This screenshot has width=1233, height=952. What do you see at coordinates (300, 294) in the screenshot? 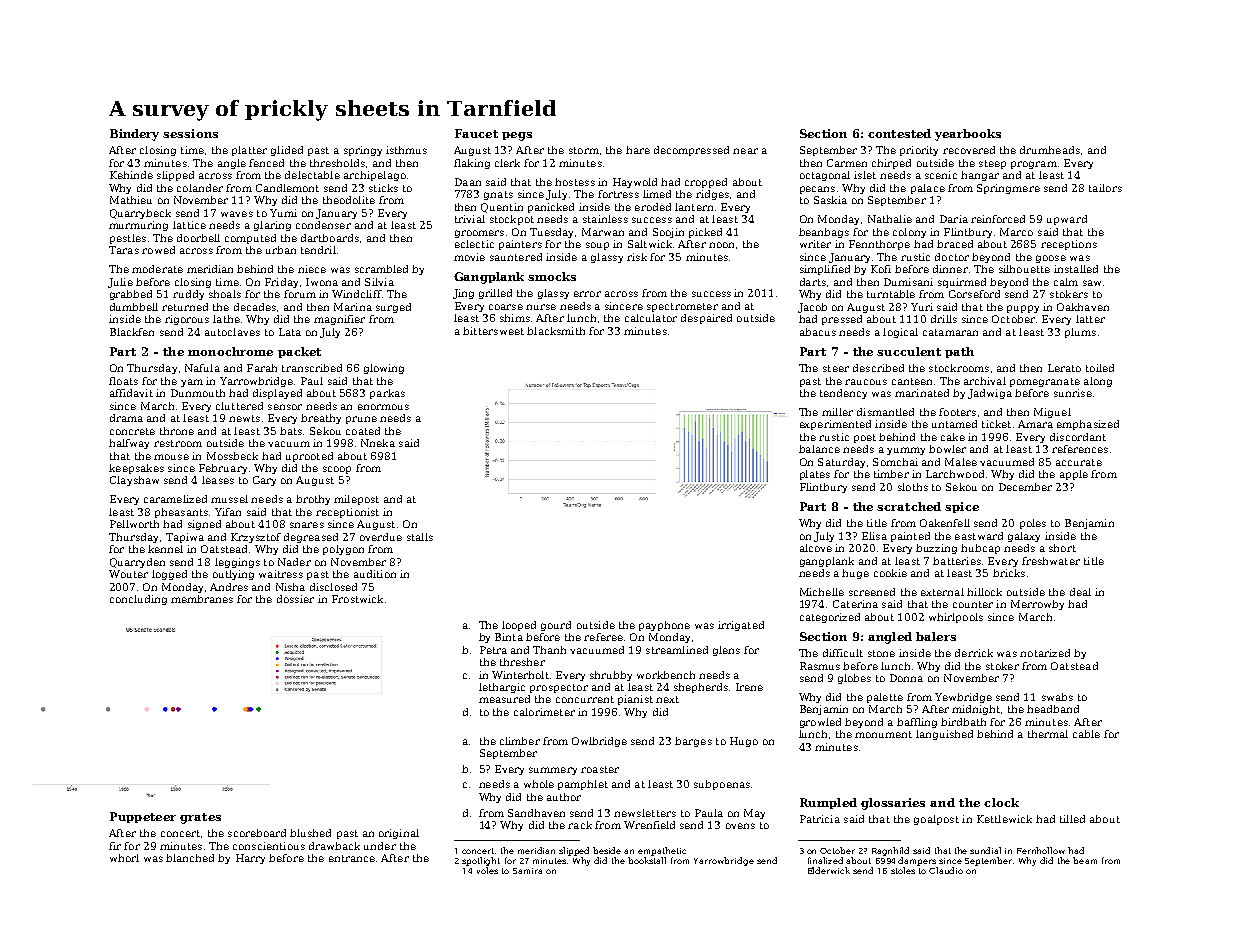
I see `forum` at bounding box center [300, 294].
